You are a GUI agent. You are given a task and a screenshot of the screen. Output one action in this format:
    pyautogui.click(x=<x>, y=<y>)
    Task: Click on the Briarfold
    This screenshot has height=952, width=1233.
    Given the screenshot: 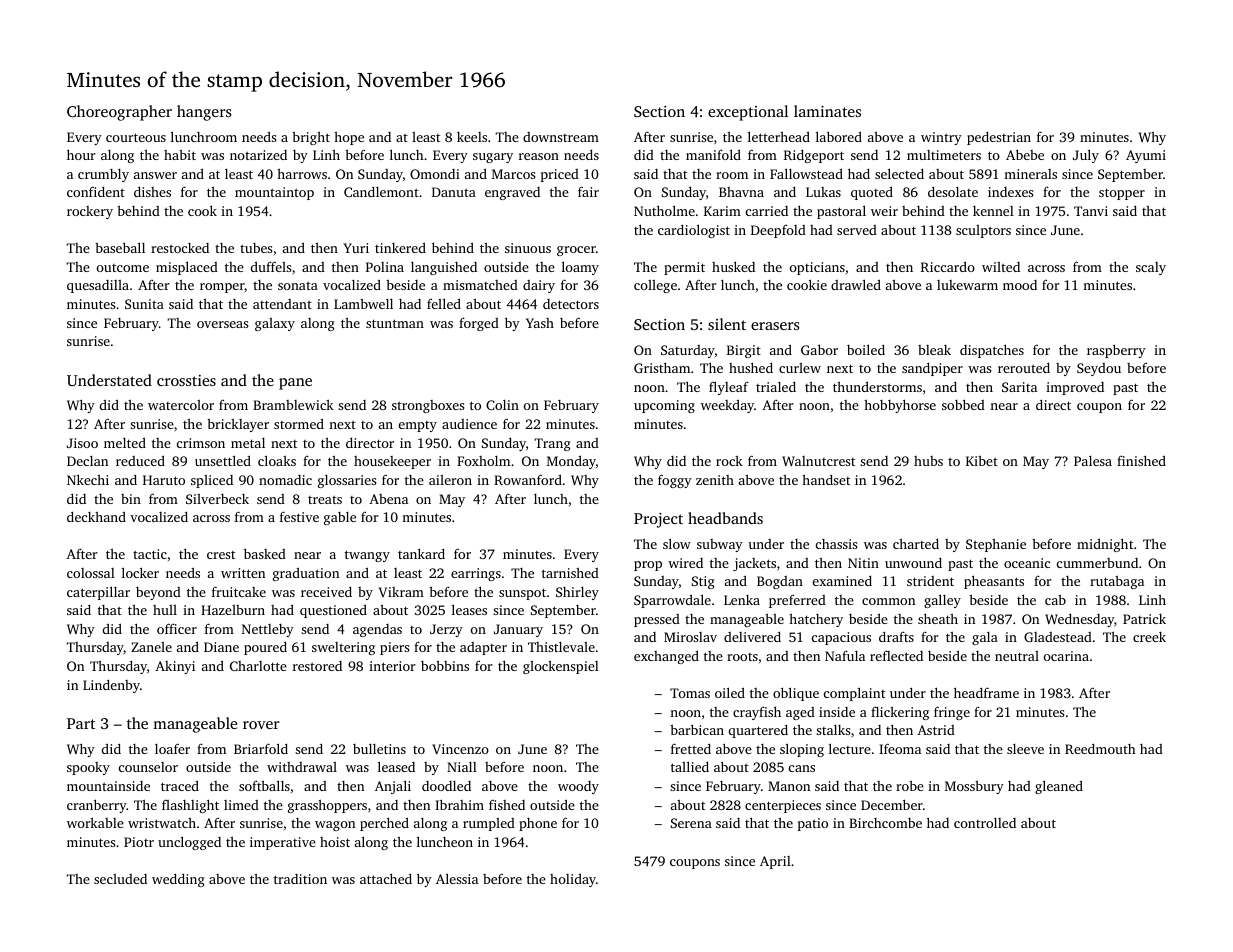 What is the action you would take?
    pyautogui.click(x=261, y=748)
